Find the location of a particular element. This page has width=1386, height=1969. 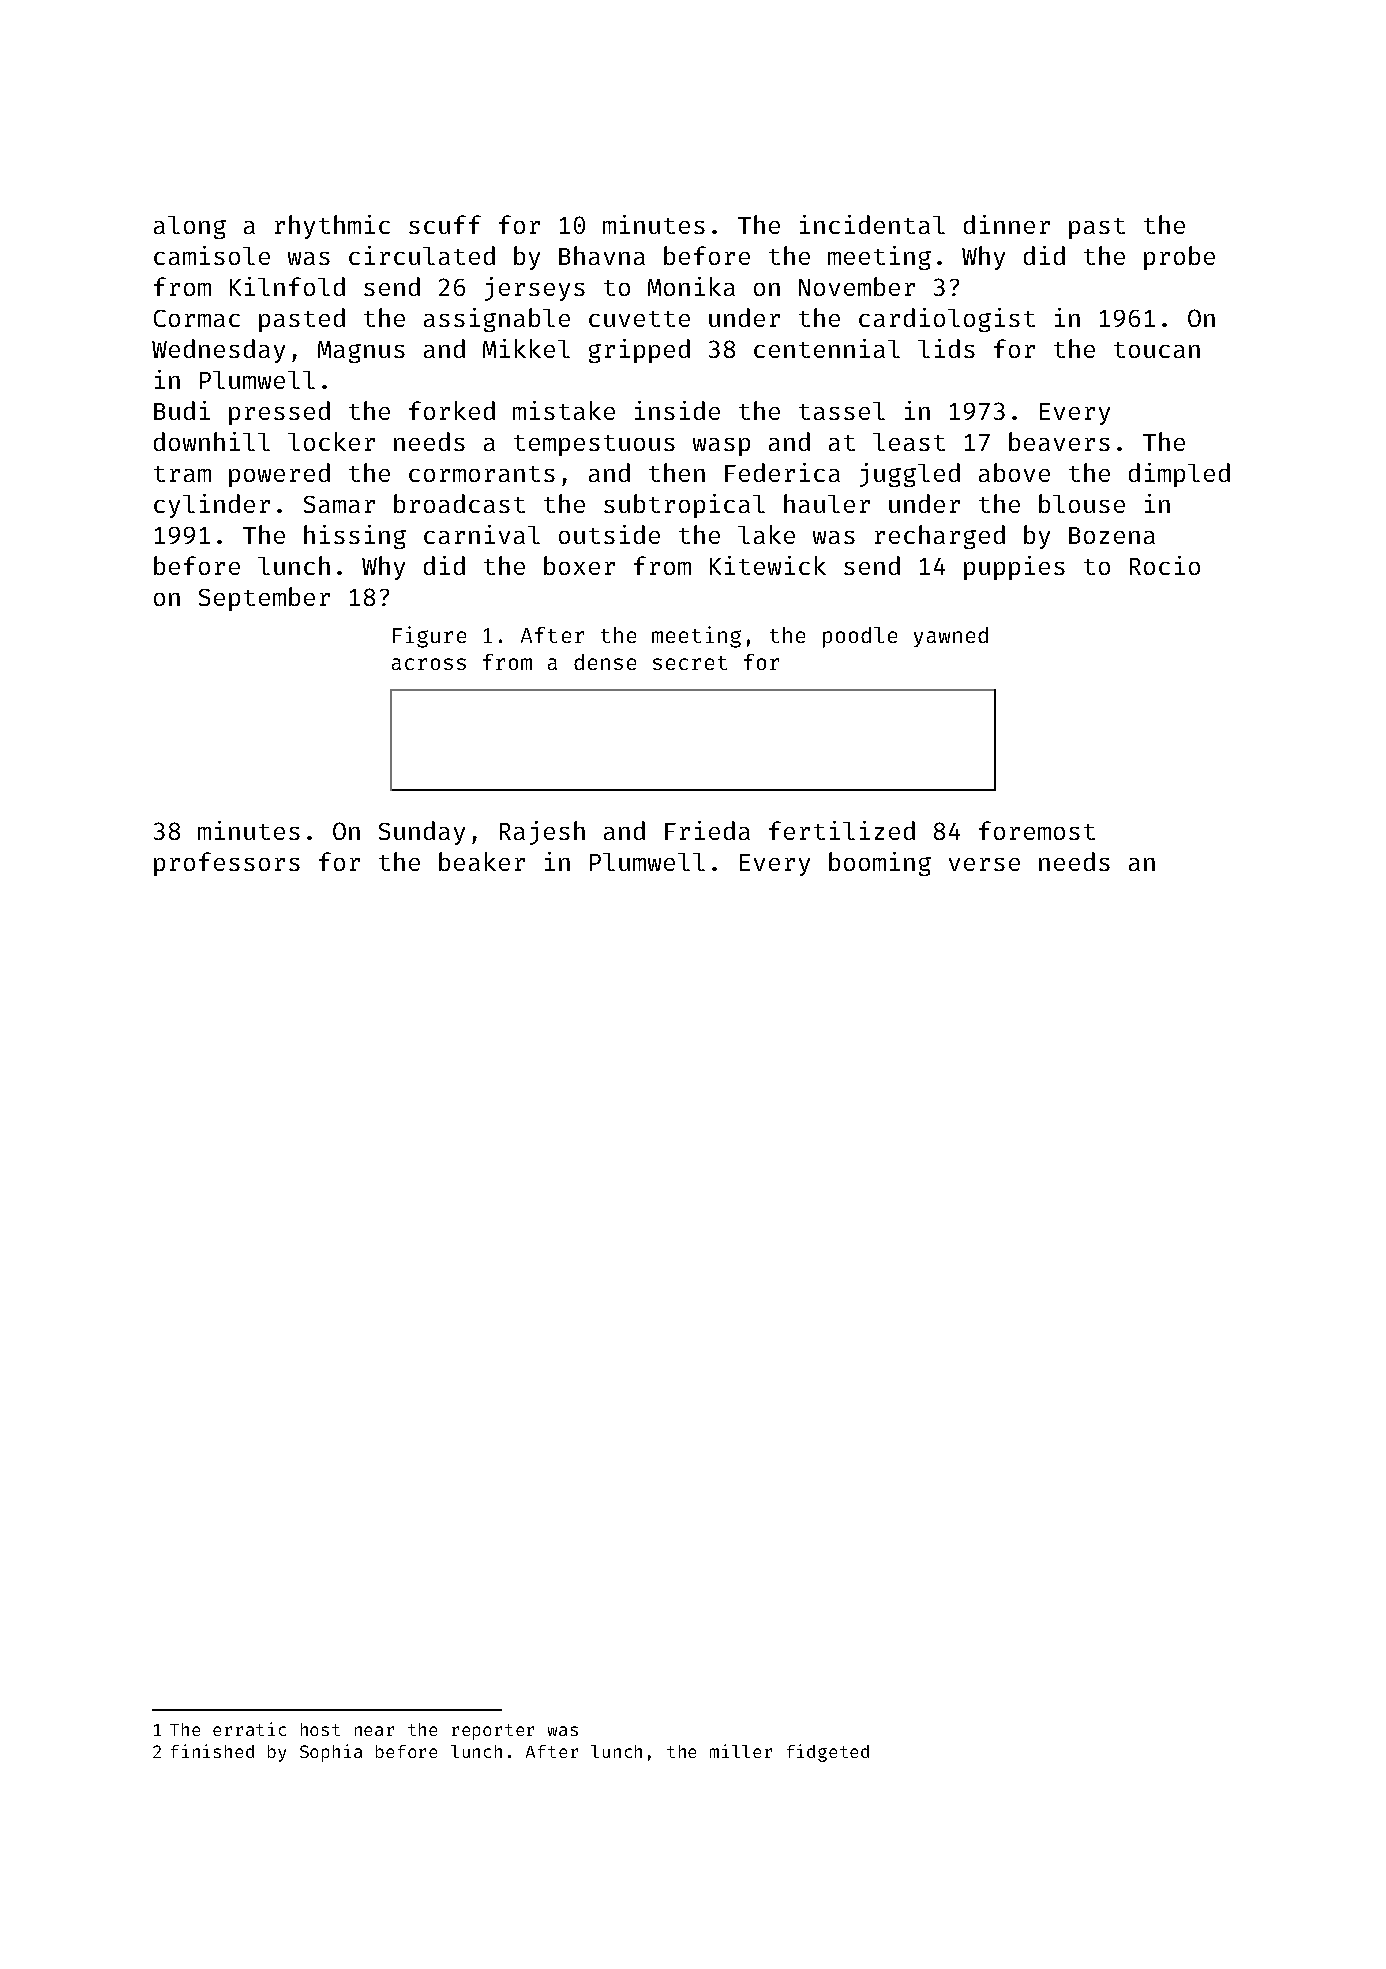

scuff is located at coordinates (445, 224).
